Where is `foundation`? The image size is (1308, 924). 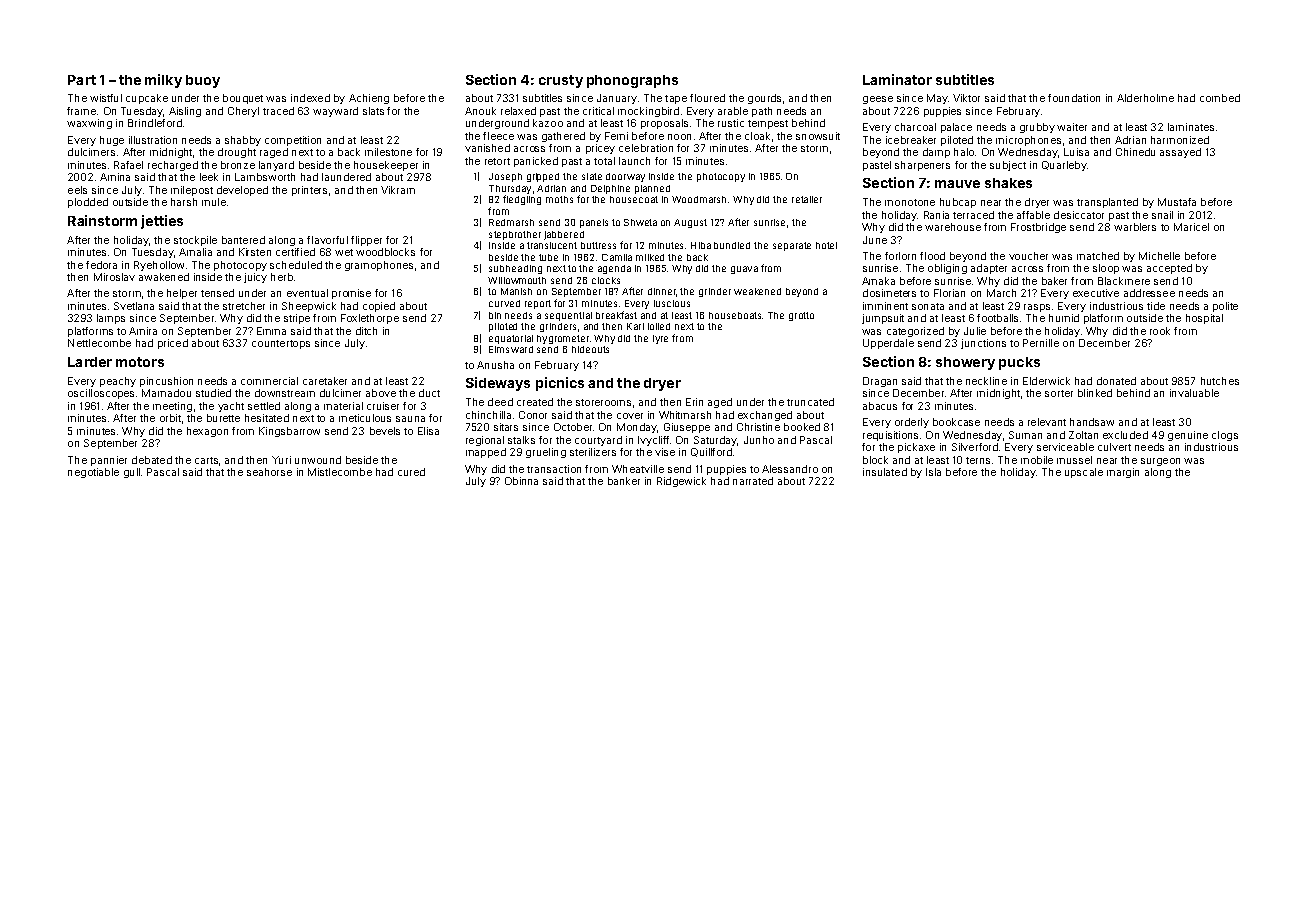 foundation is located at coordinates (1074, 98).
